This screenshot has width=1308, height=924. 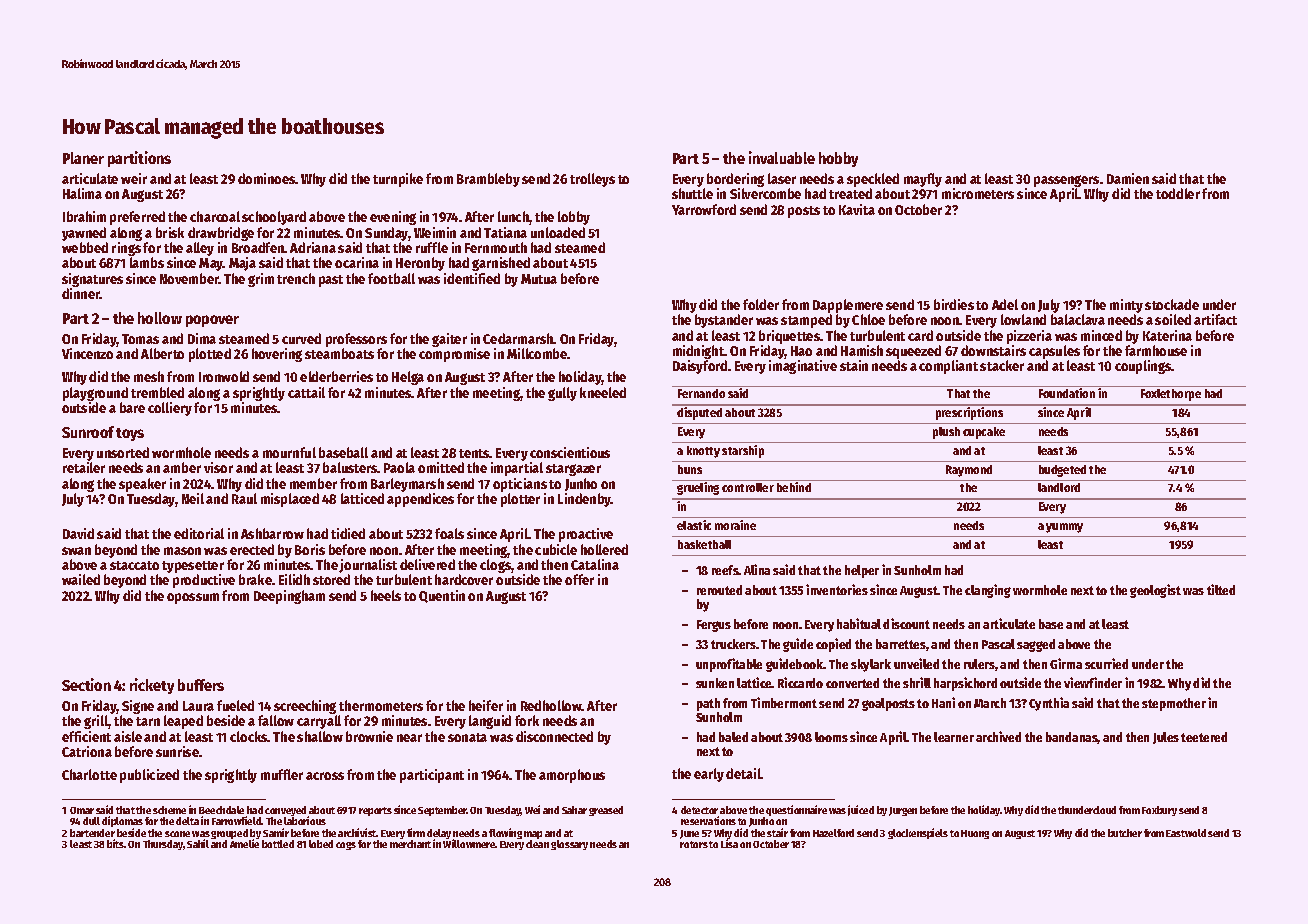 What do you see at coordinates (782, 157) in the screenshot?
I see `invaluable` at bounding box center [782, 157].
